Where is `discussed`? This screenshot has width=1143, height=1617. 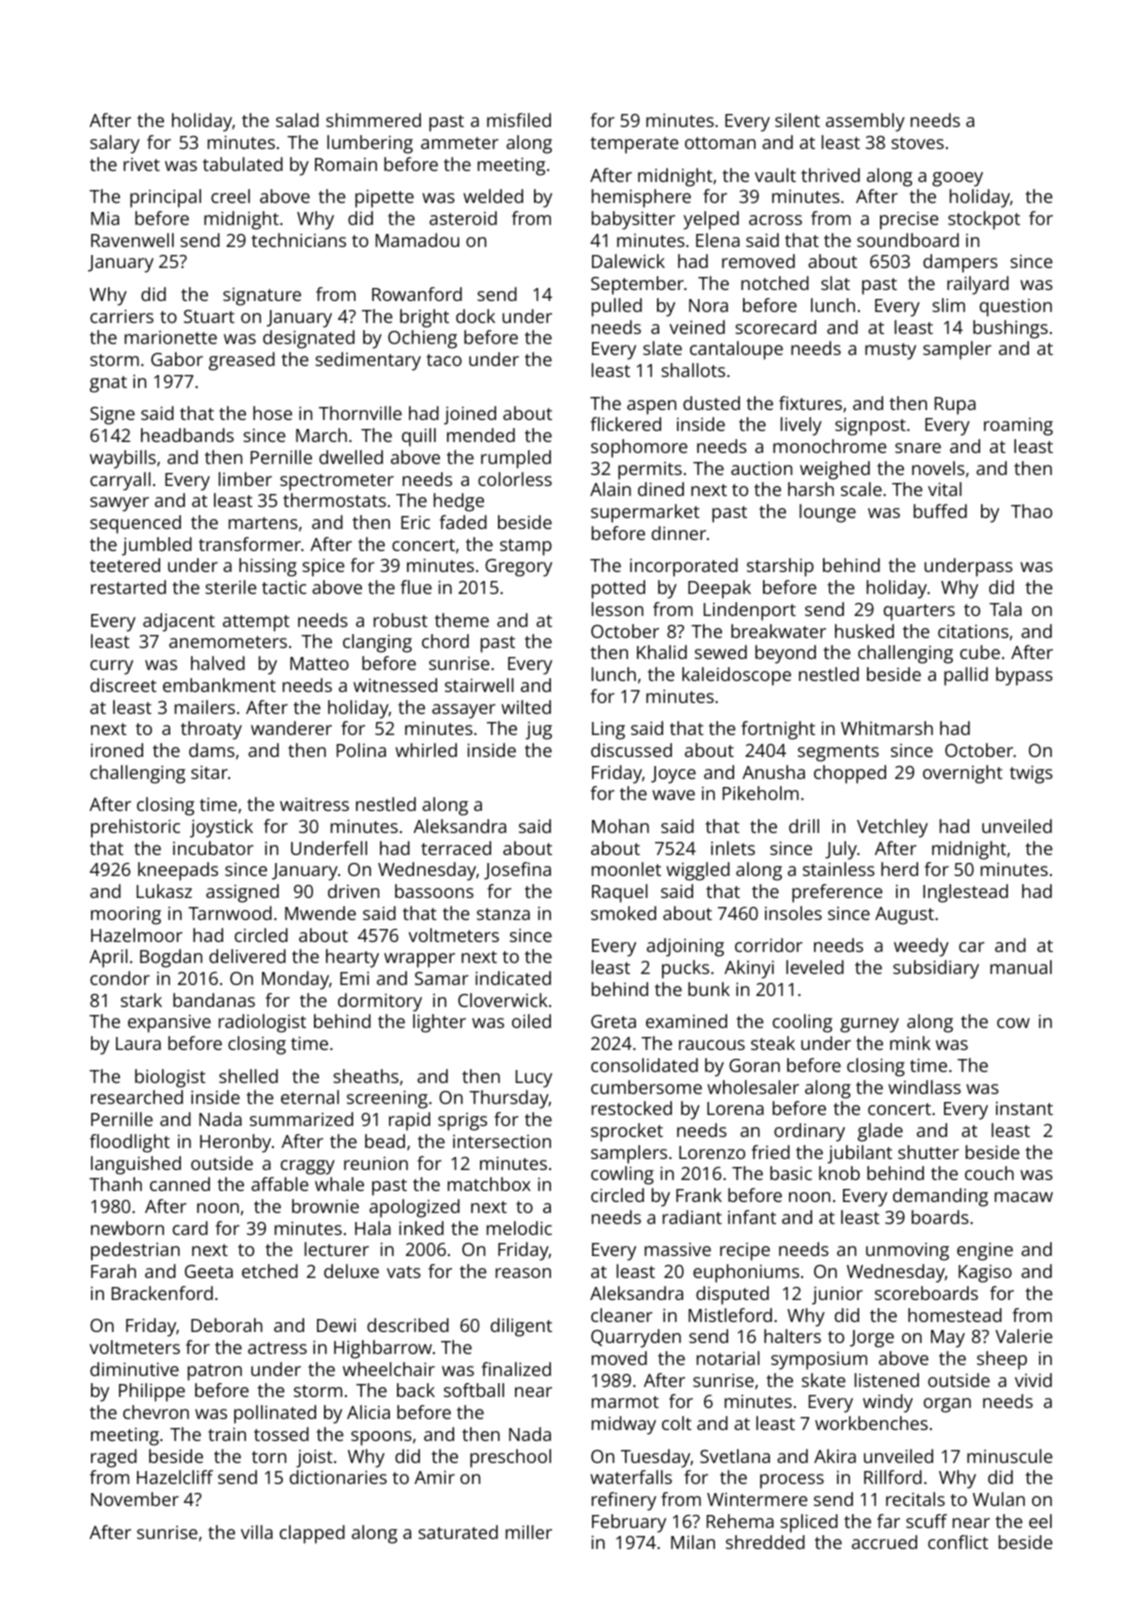
discussed is located at coordinates (631, 750).
